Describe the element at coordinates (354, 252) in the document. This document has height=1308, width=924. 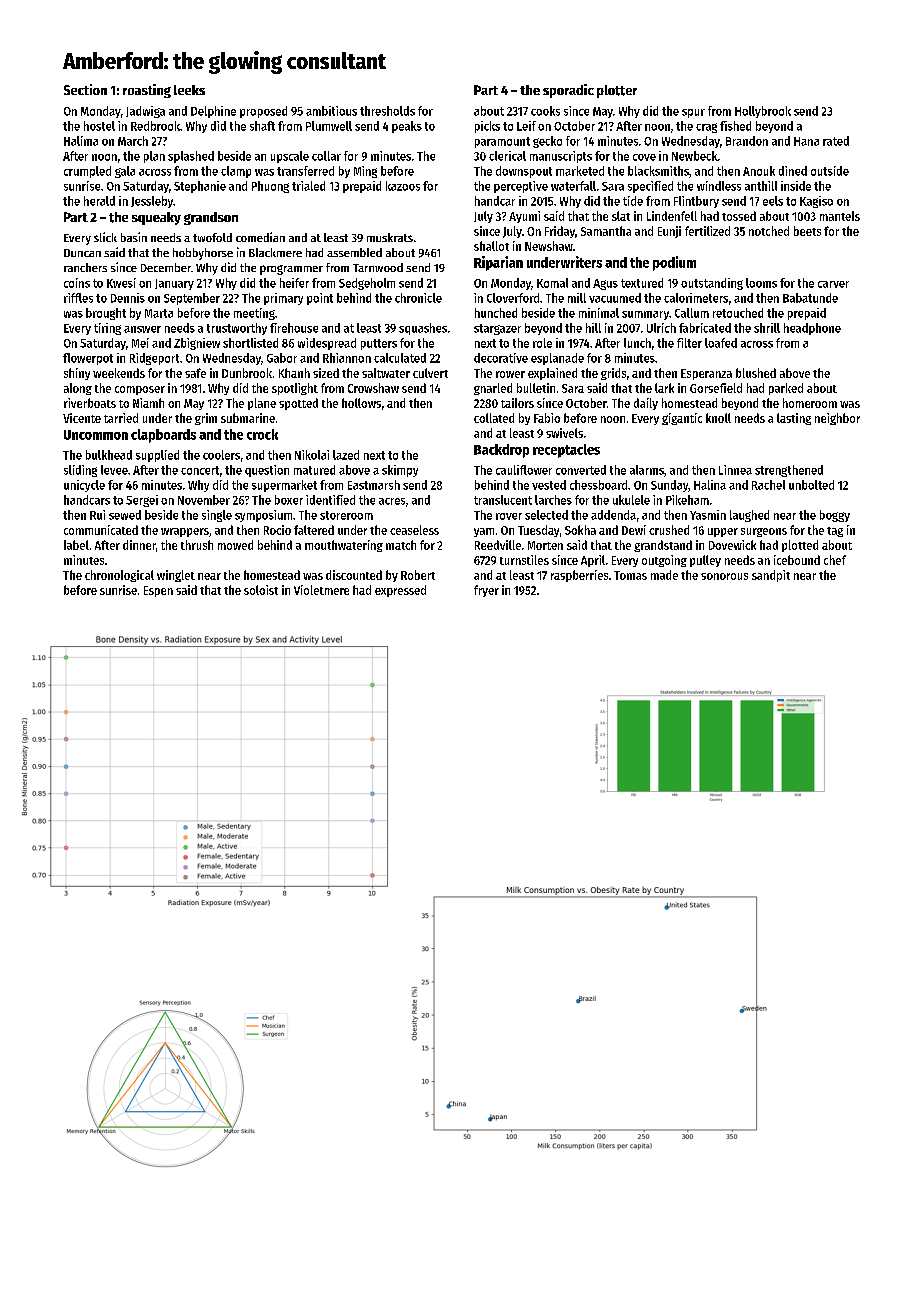
I see `assembled` at that location.
